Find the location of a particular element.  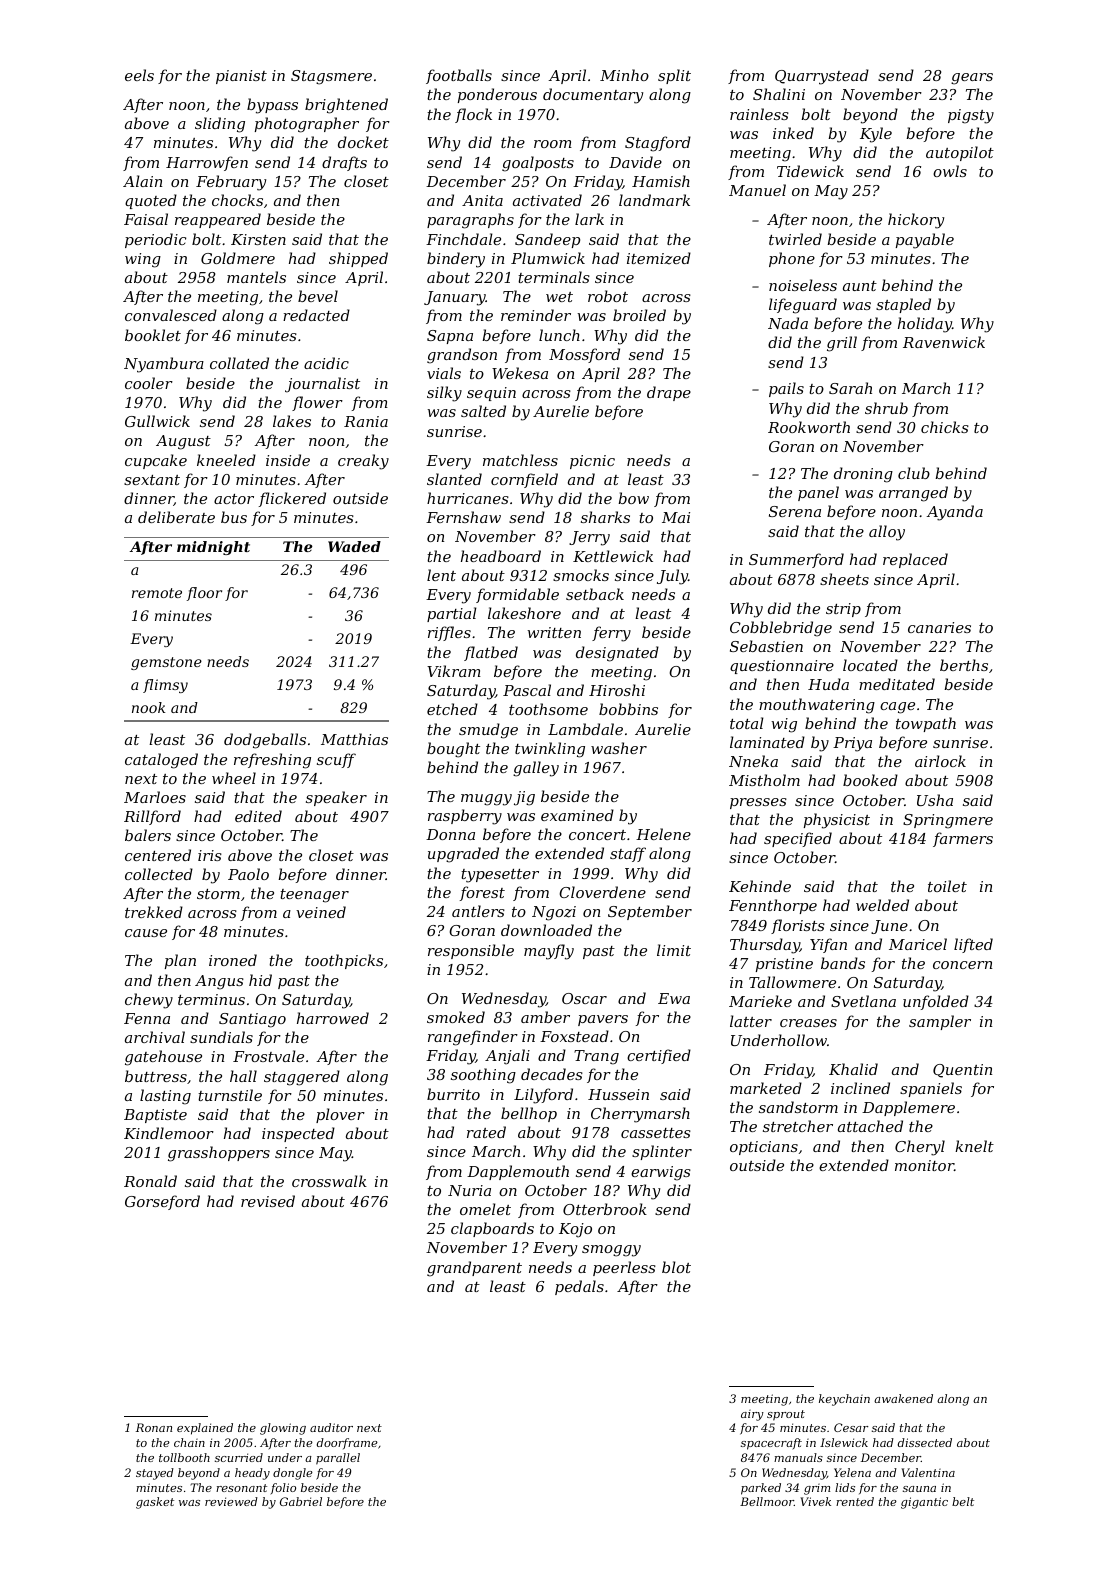

picnic is located at coordinates (592, 462).
